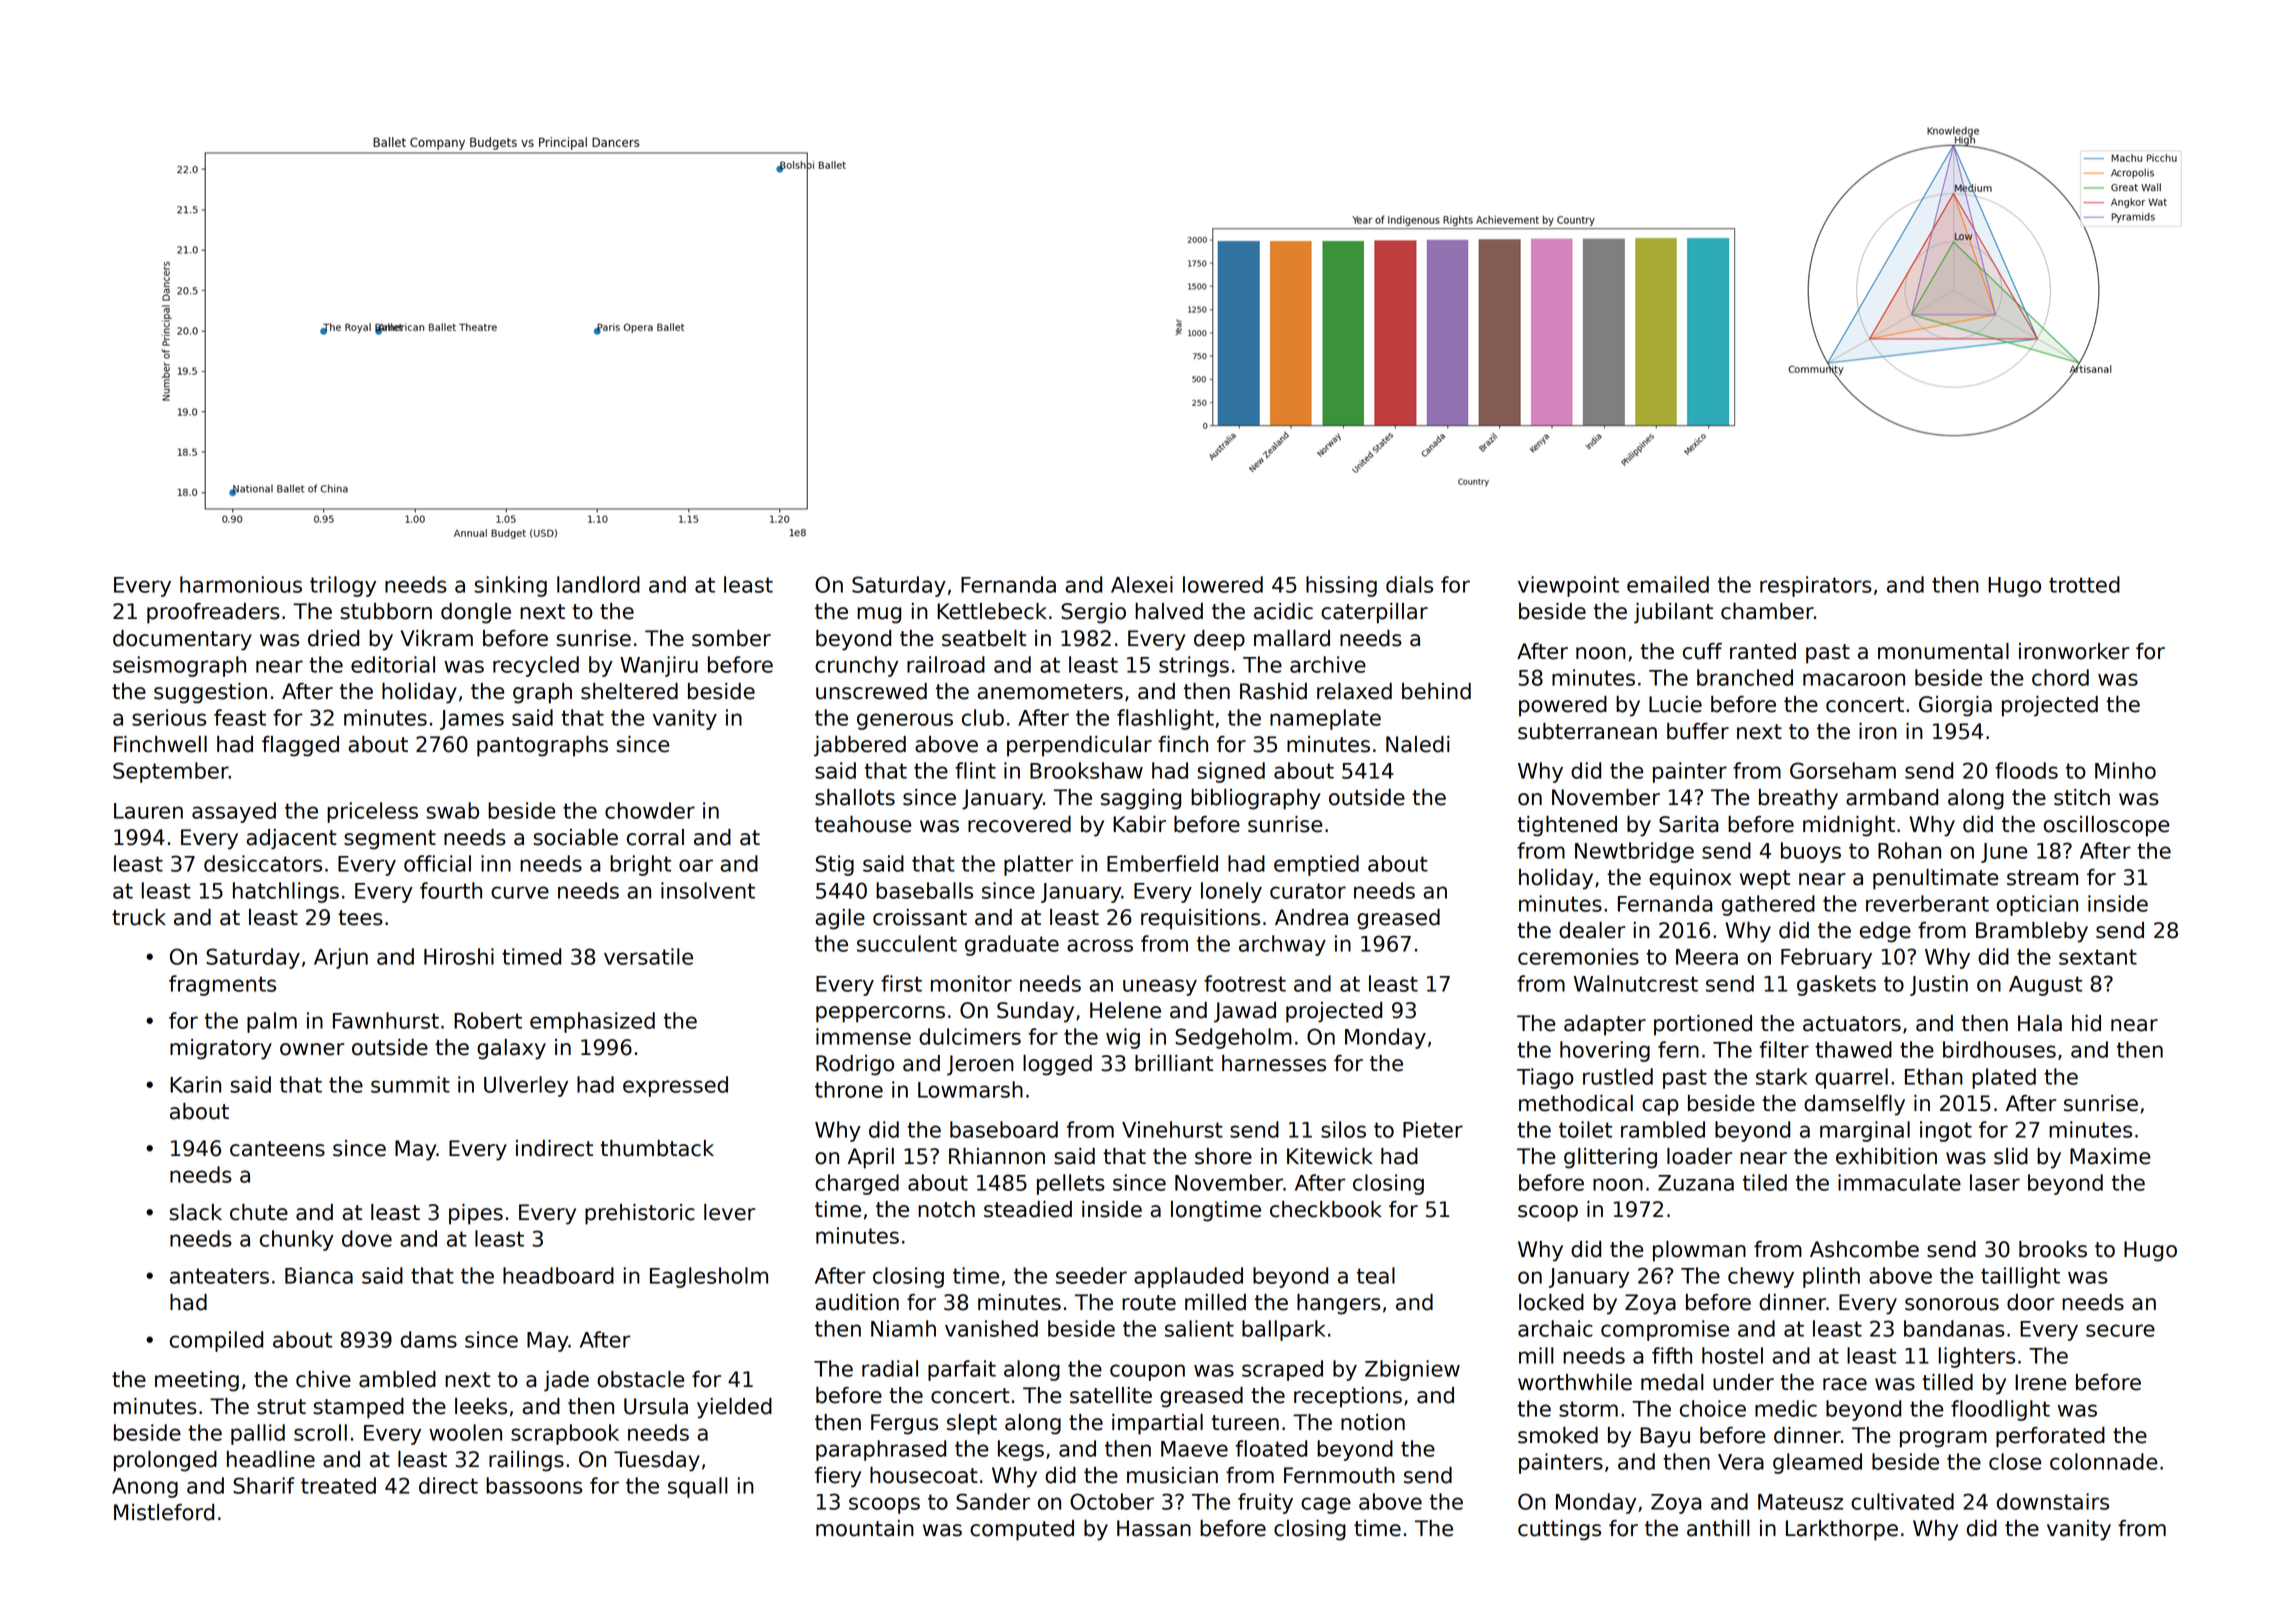 The image size is (2292, 1620). I want to click on Lauren, so click(148, 811).
